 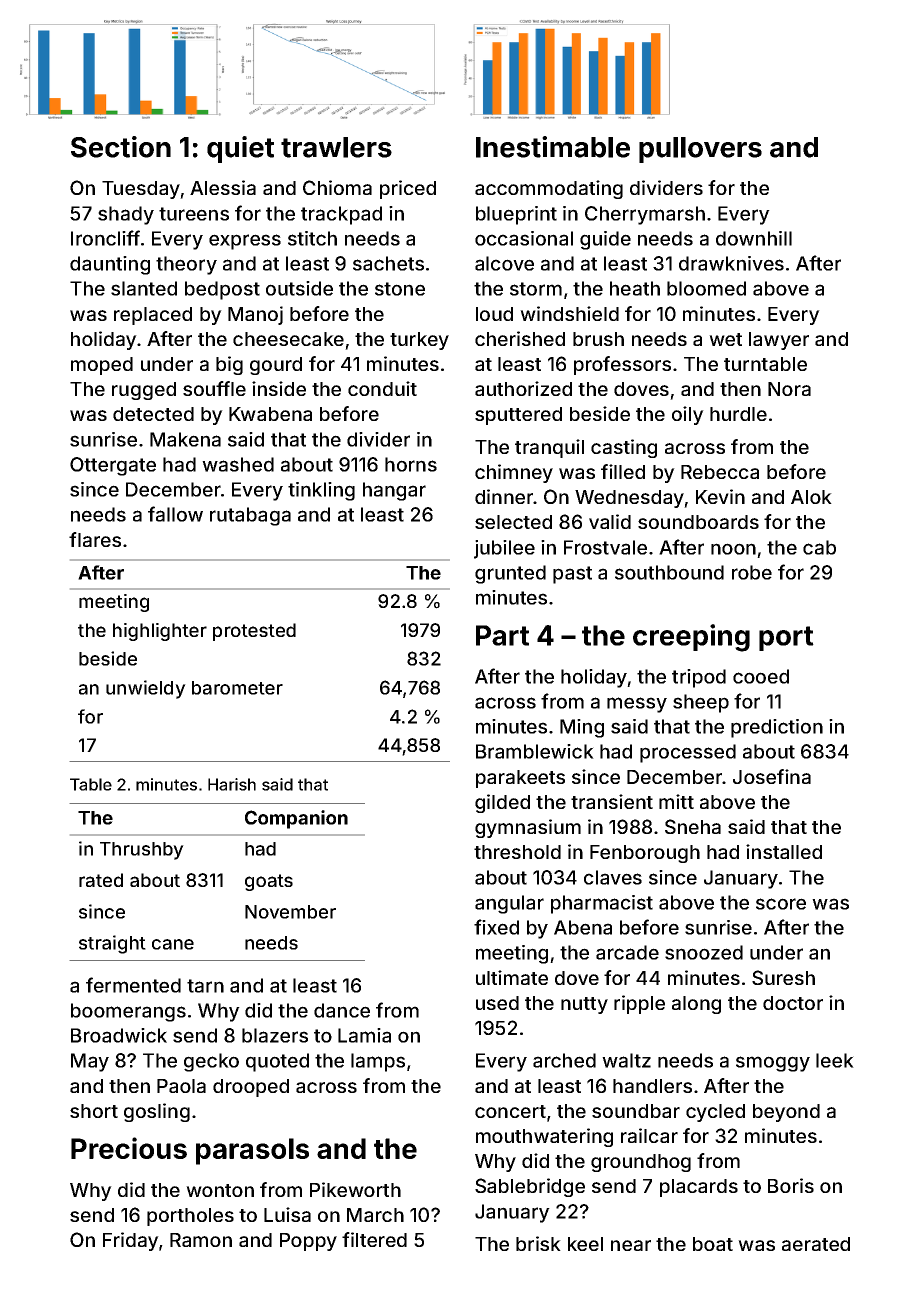 What do you see at coordinates (738, 414) in the document?
I see `hurdle` at bounding box center [738, 414].
